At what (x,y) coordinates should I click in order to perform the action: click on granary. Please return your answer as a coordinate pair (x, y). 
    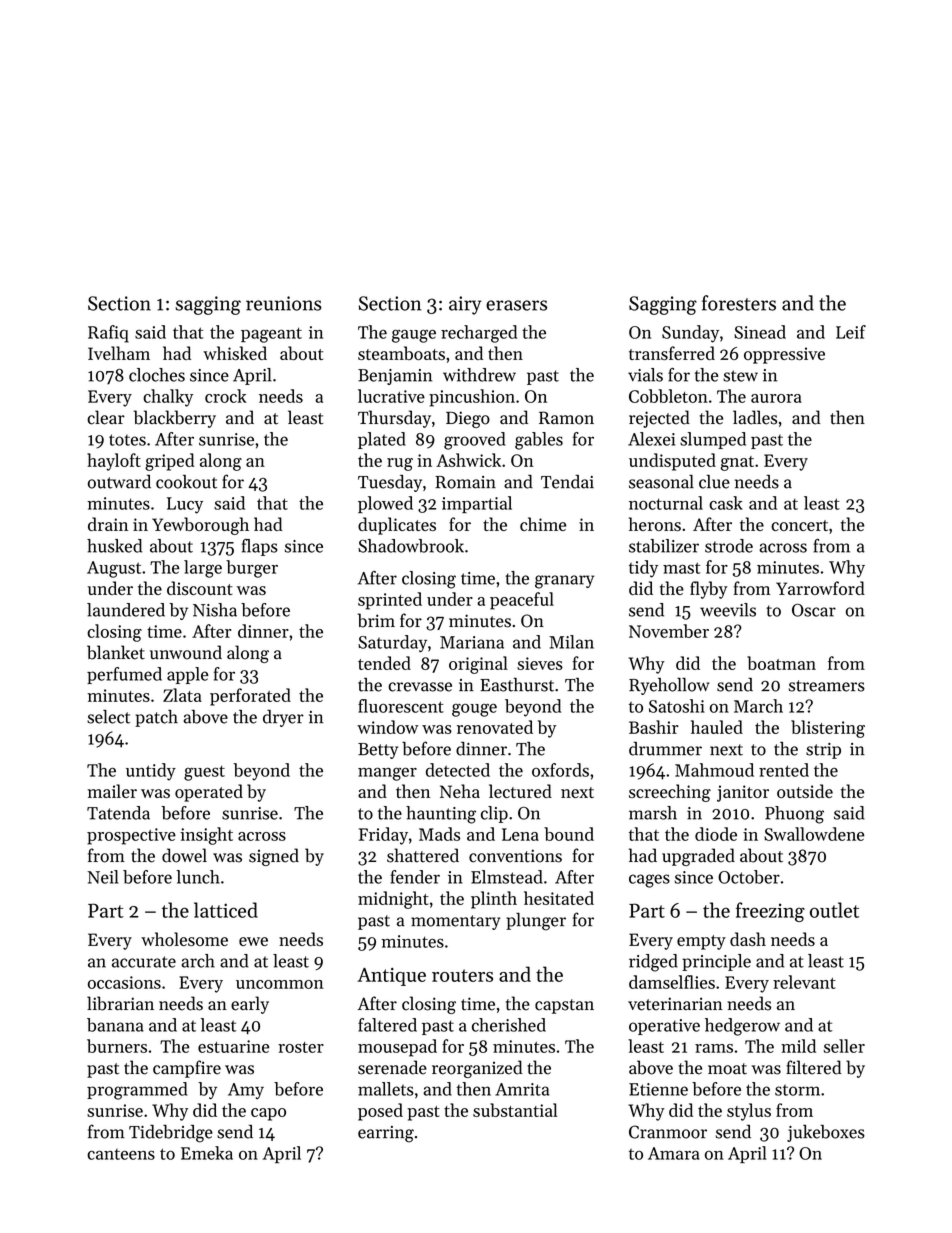
    Looking at the image, I should click on (564, 582).
